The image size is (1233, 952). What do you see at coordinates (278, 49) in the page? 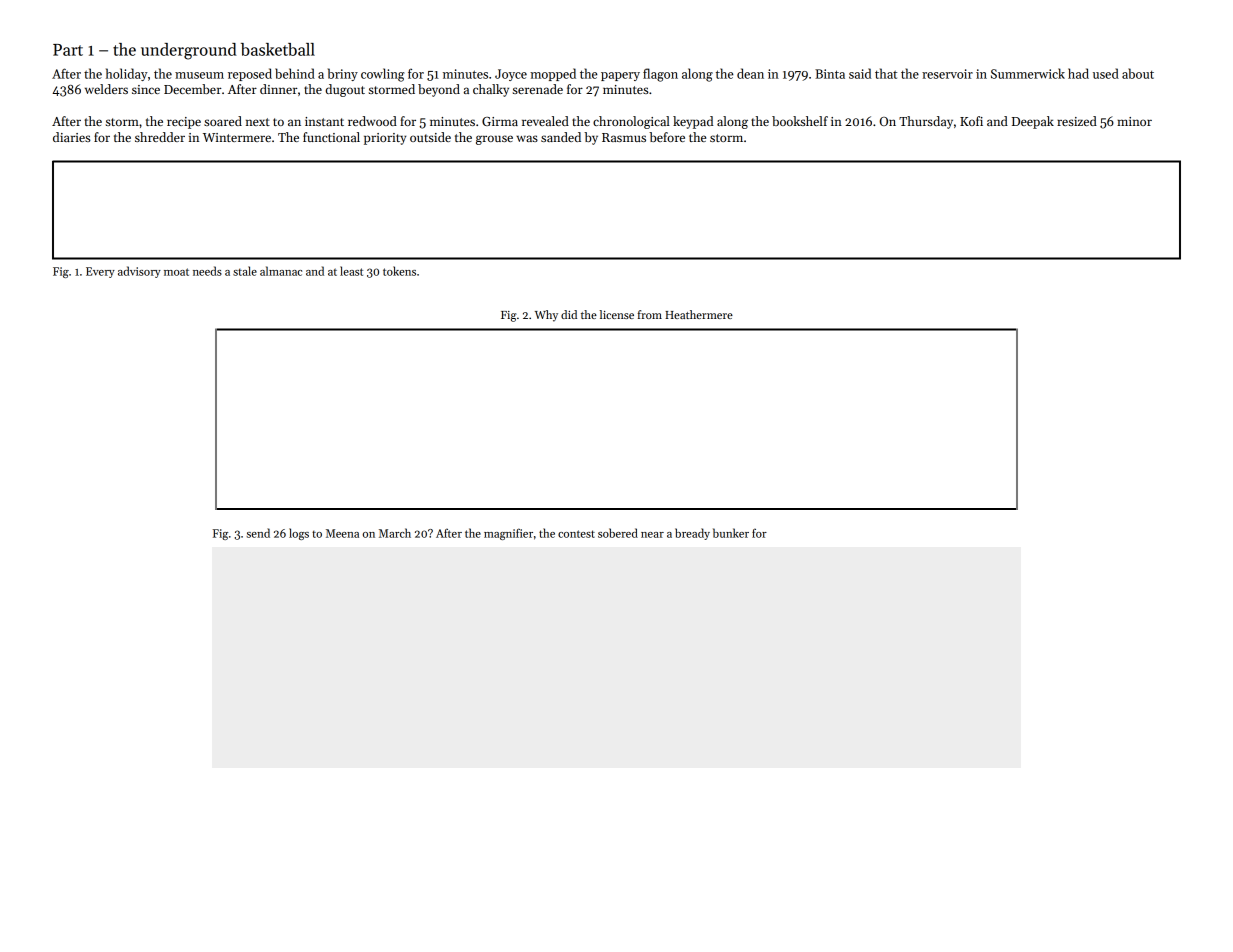
I see `basketball` at bounding box center [278, 49].
